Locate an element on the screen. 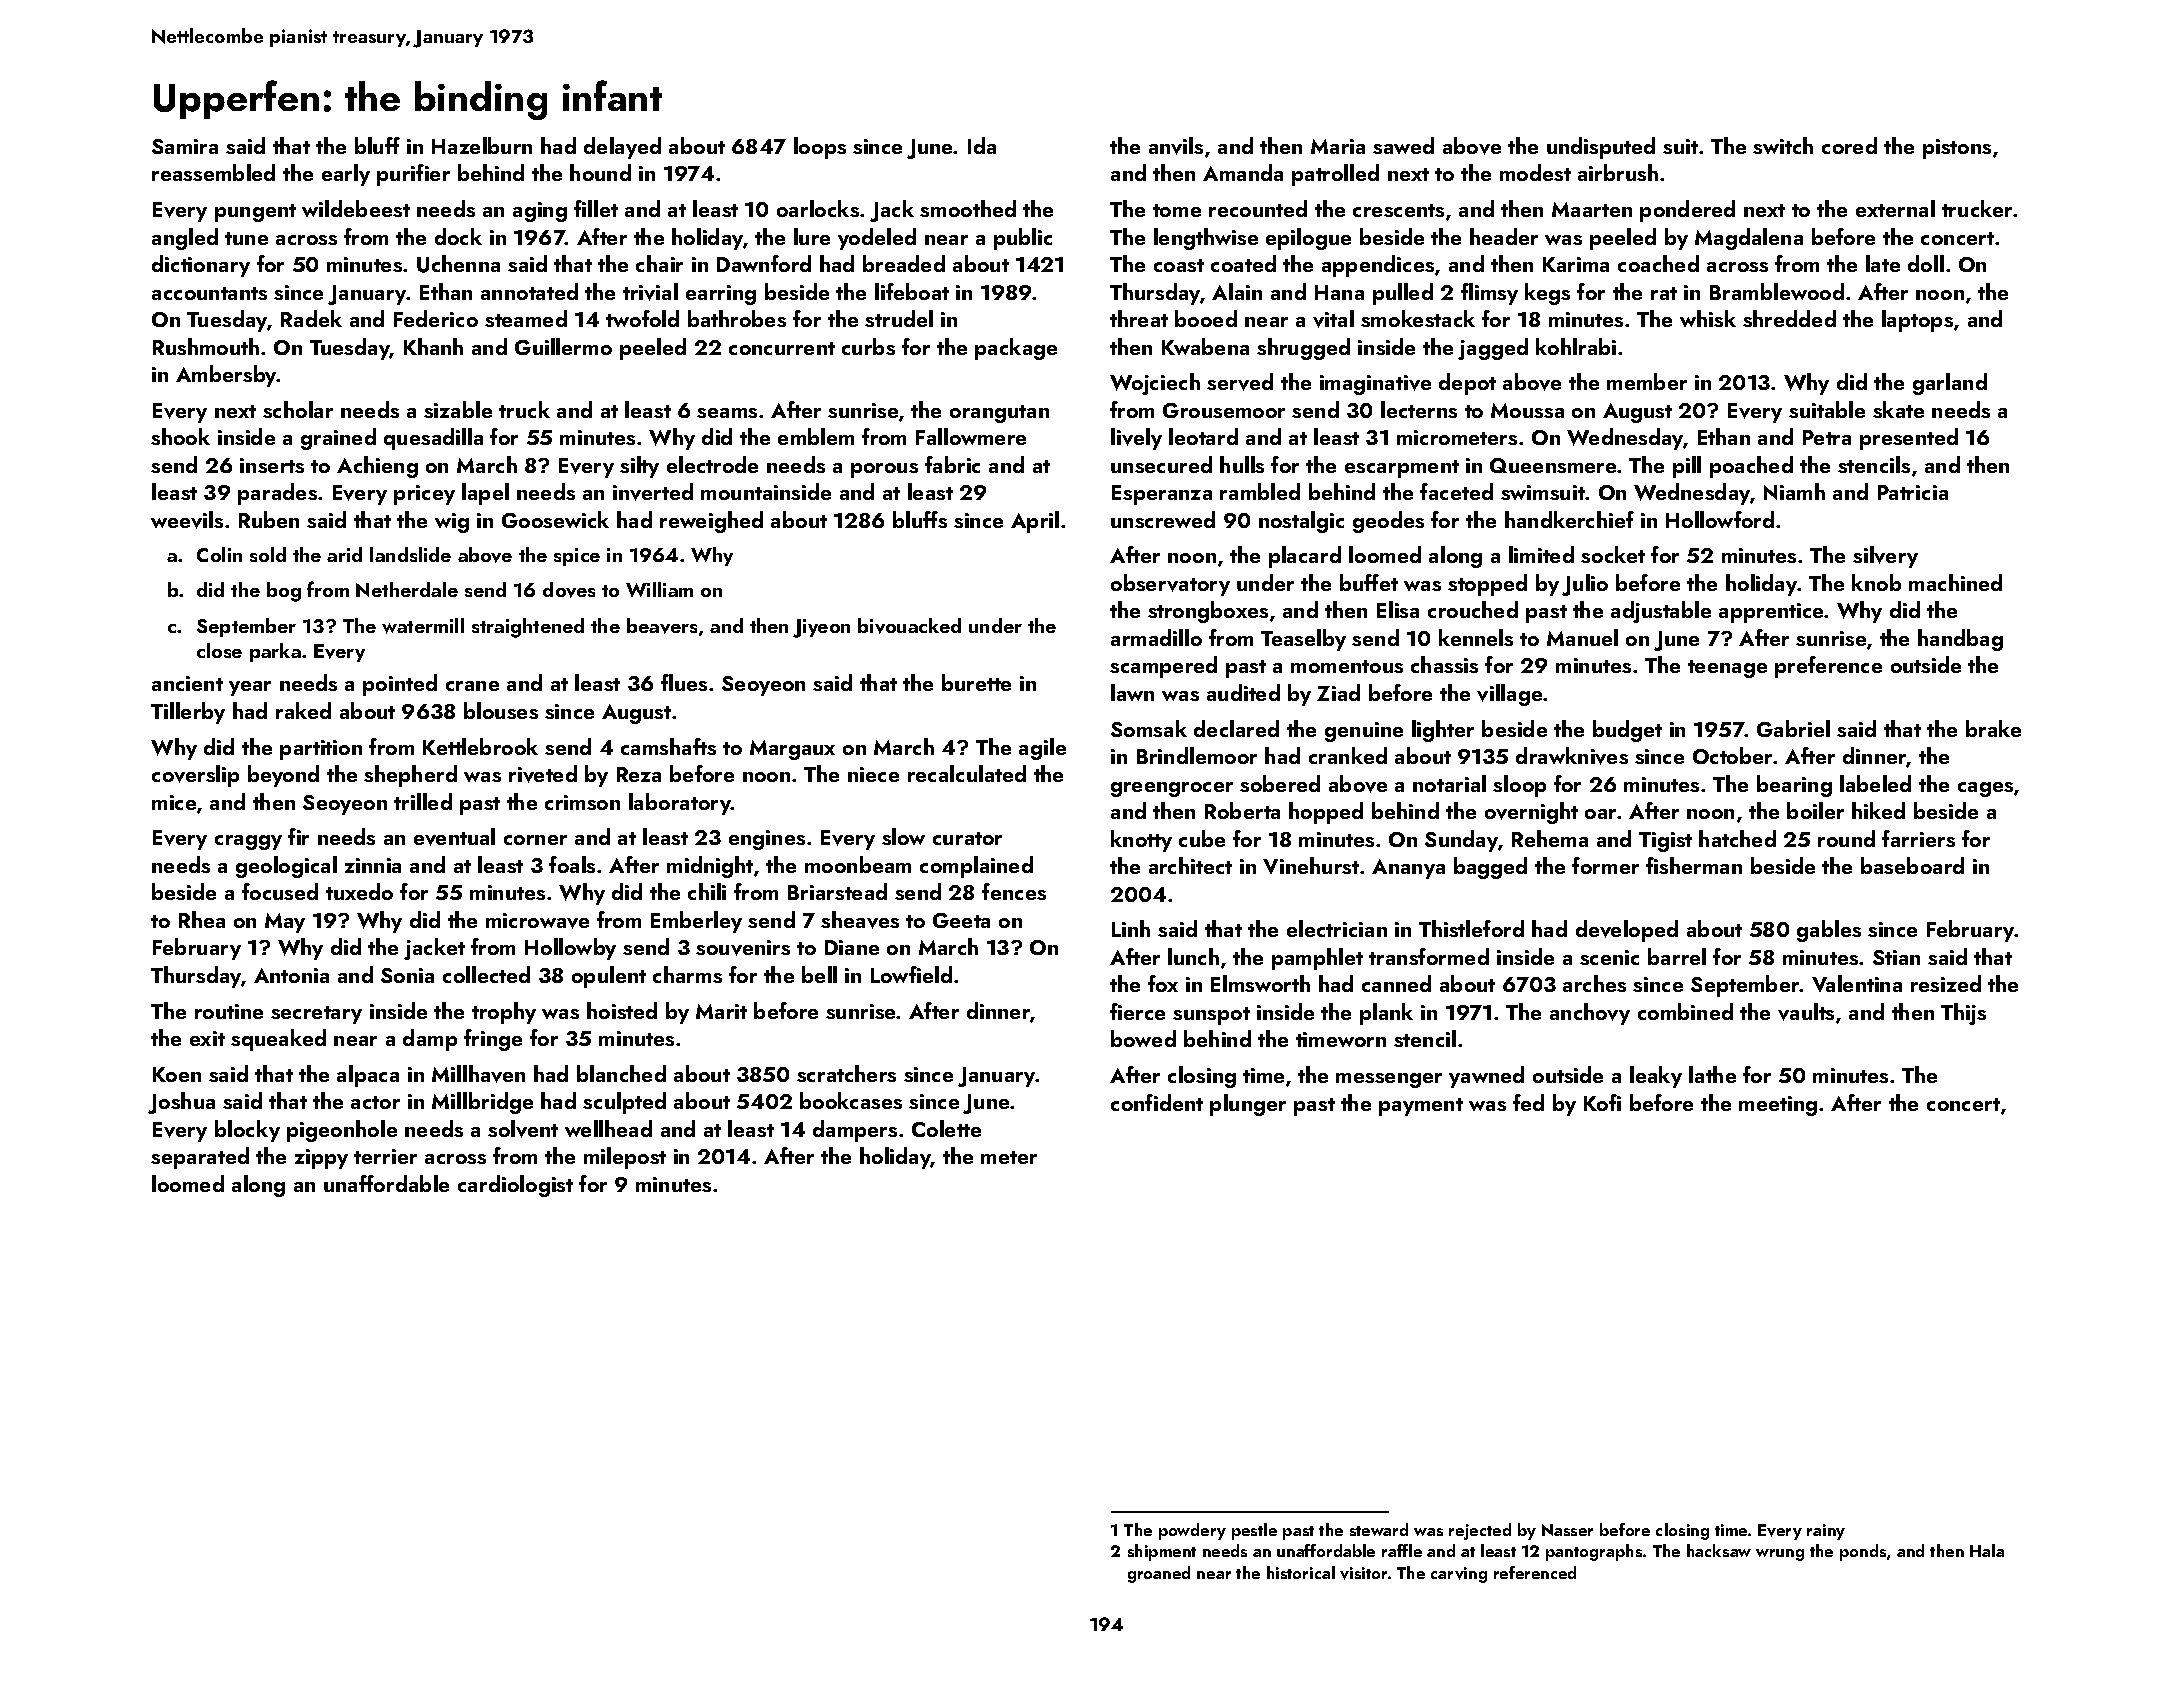  undisputed is located at coordinates (1601, 148).
